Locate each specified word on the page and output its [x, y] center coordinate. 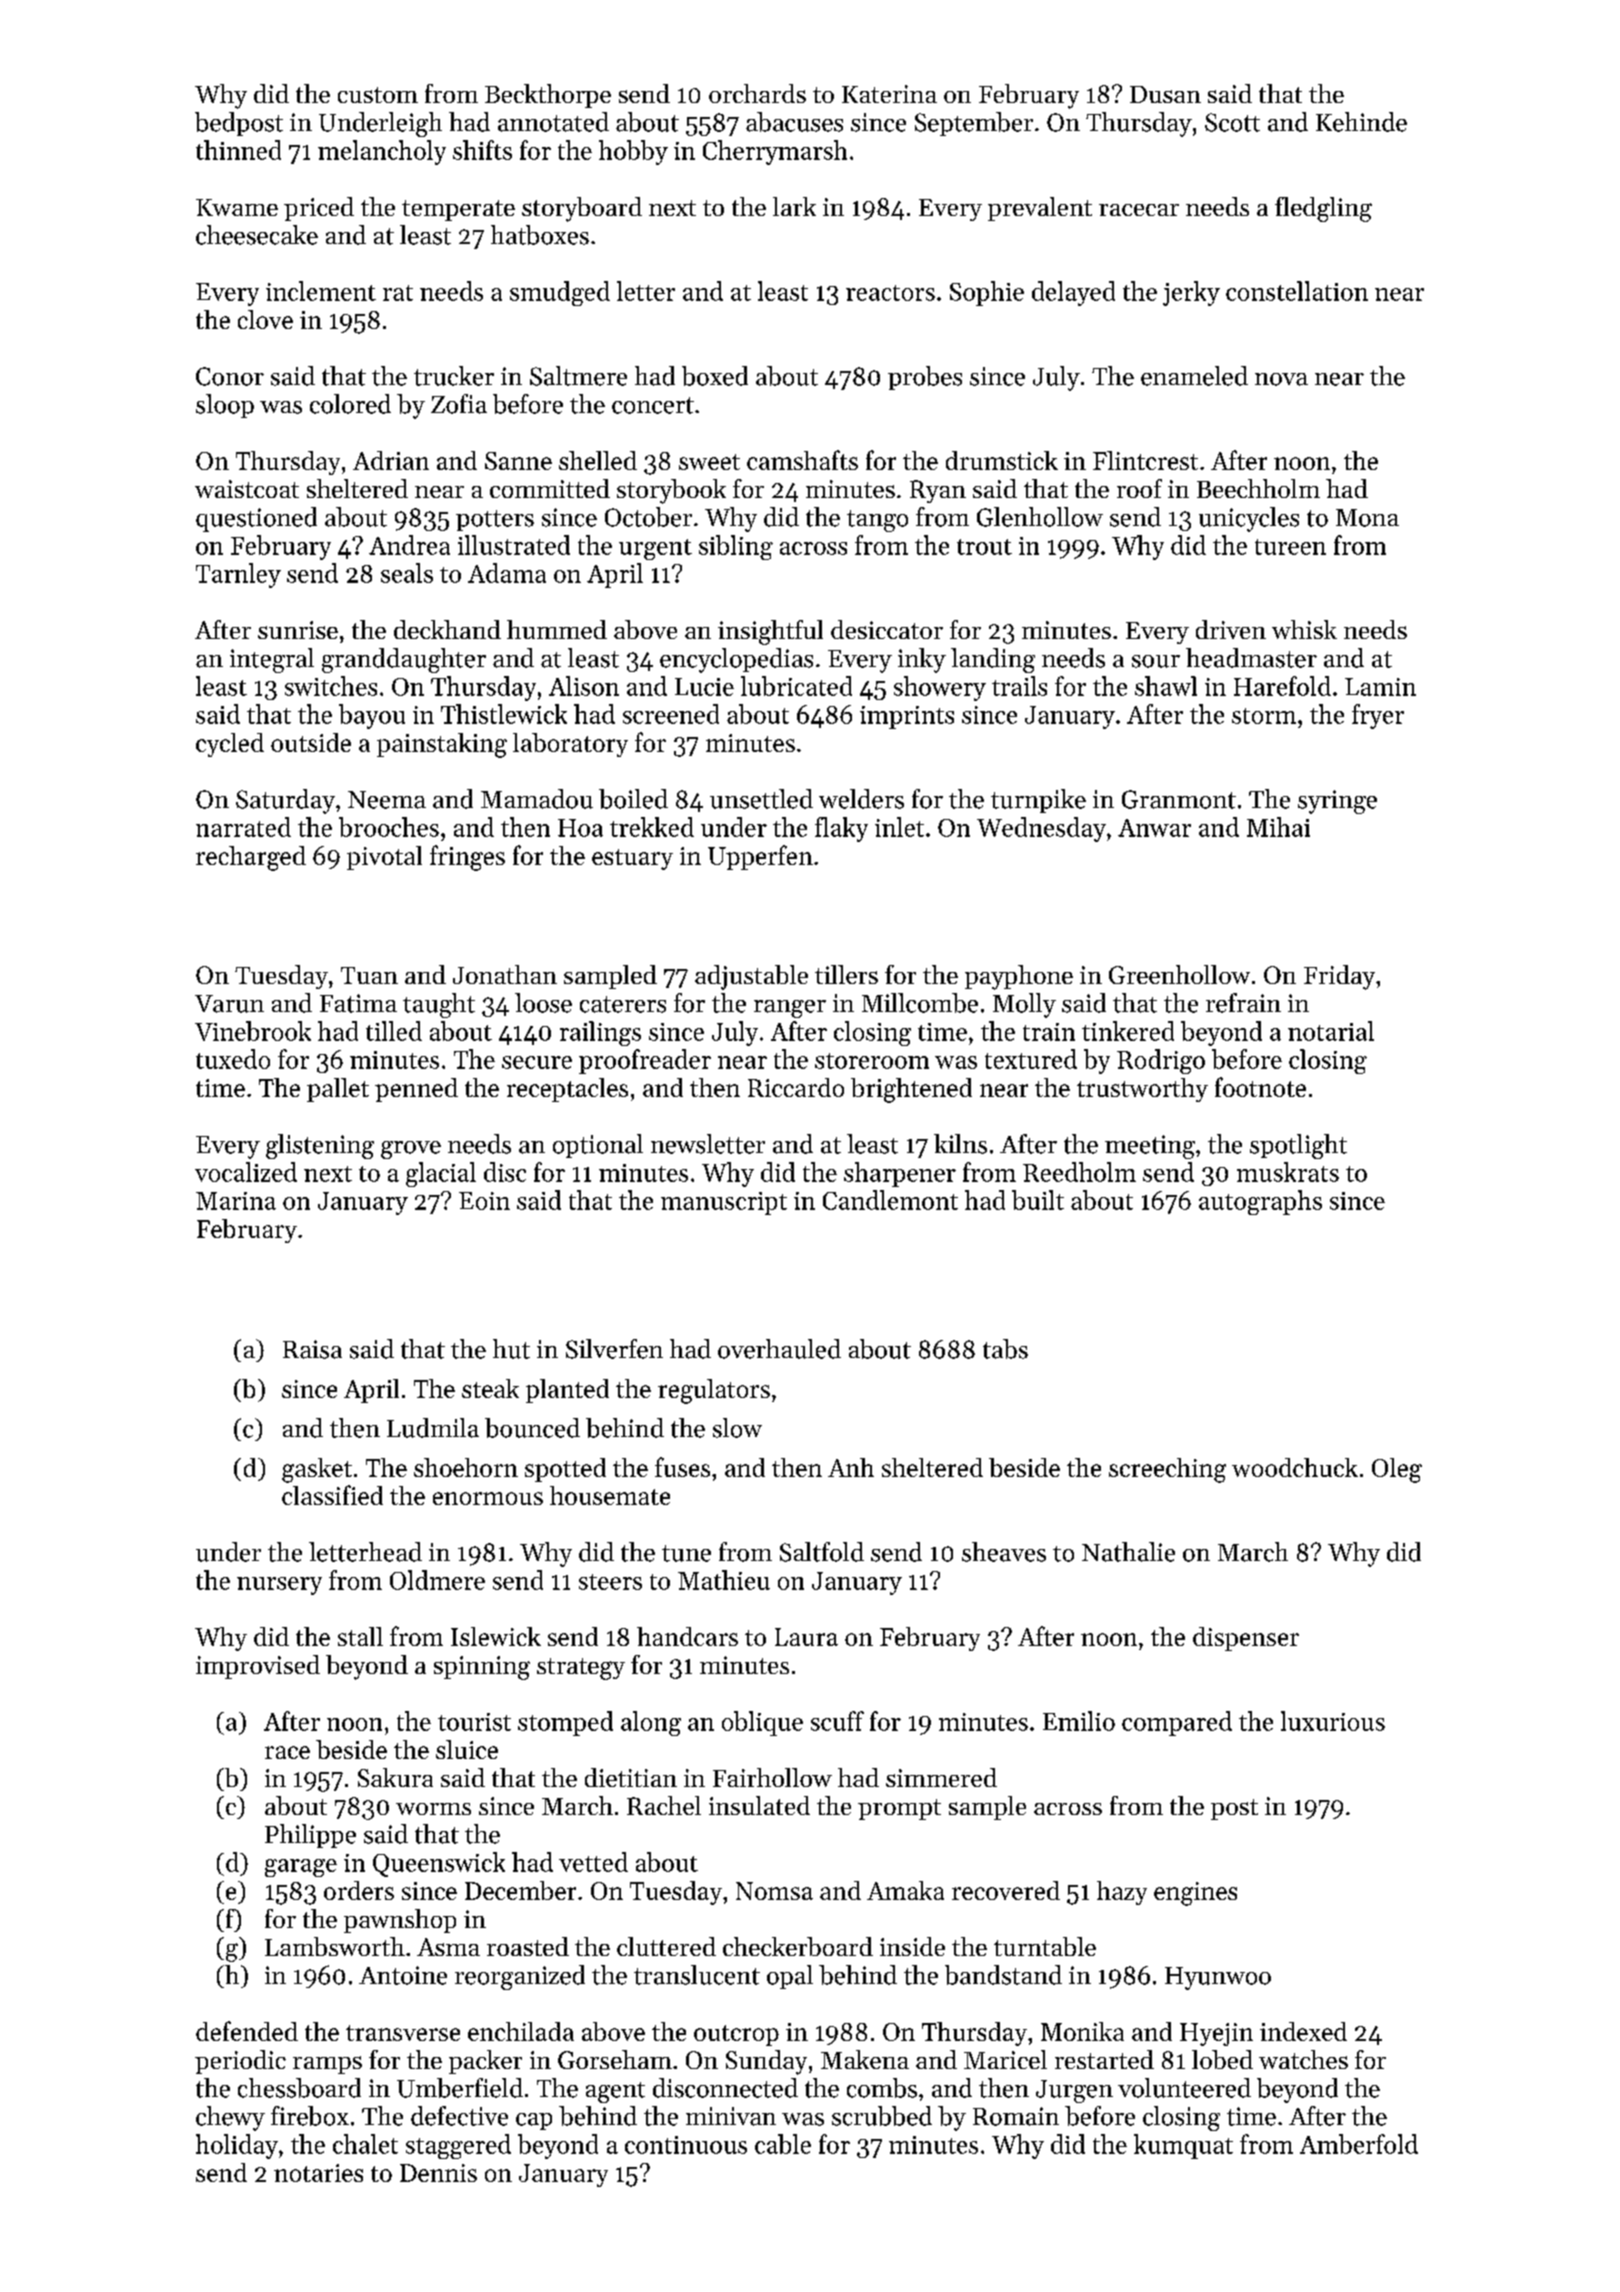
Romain [1016, 2116]
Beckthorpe [548, 96]
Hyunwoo [1218, 1978]
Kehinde [1361, 122]
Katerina [889, 94]
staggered [458, 2146]
